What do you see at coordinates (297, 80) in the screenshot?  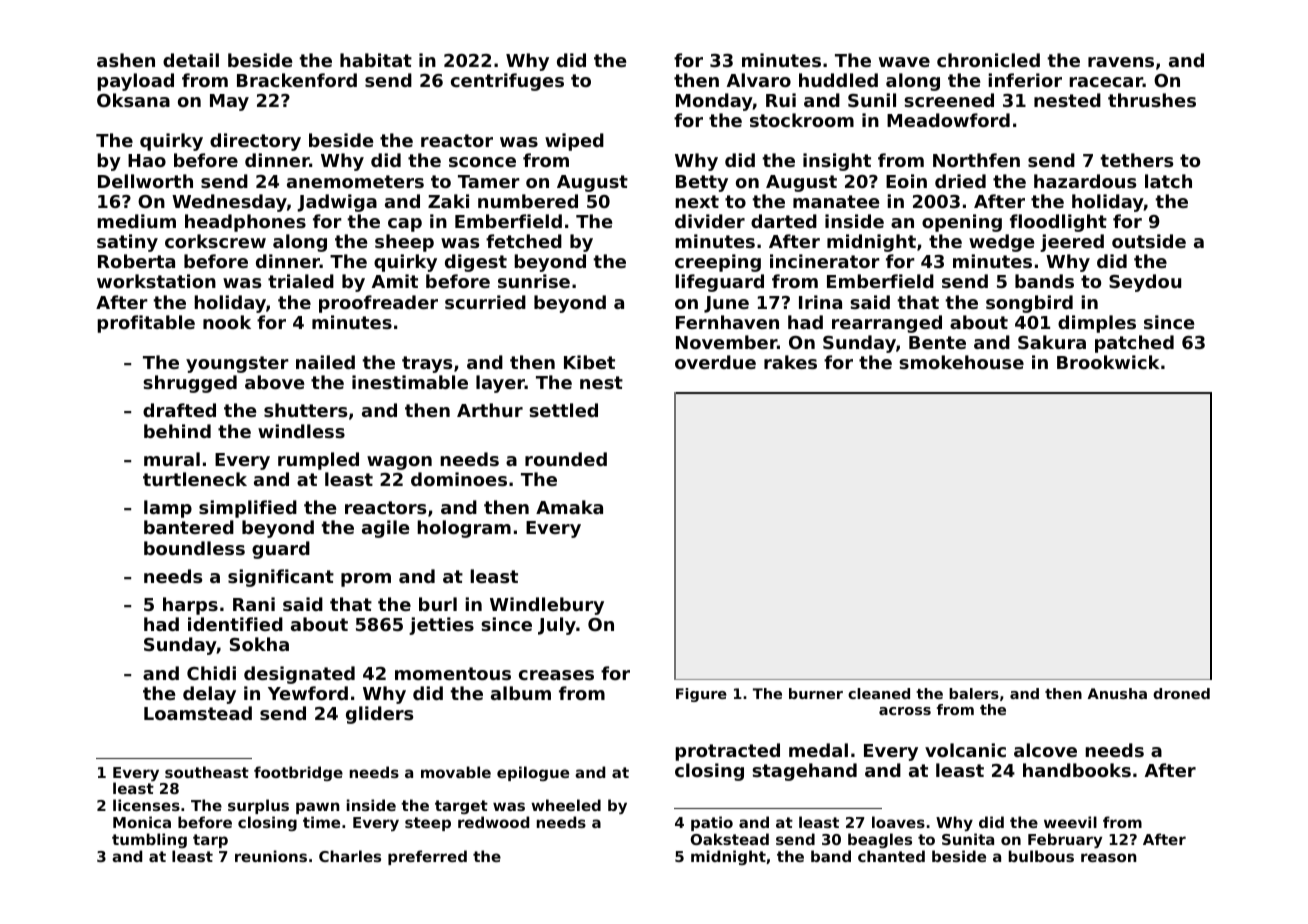 I see `Brackenford` at bounding box center [297, 80].
